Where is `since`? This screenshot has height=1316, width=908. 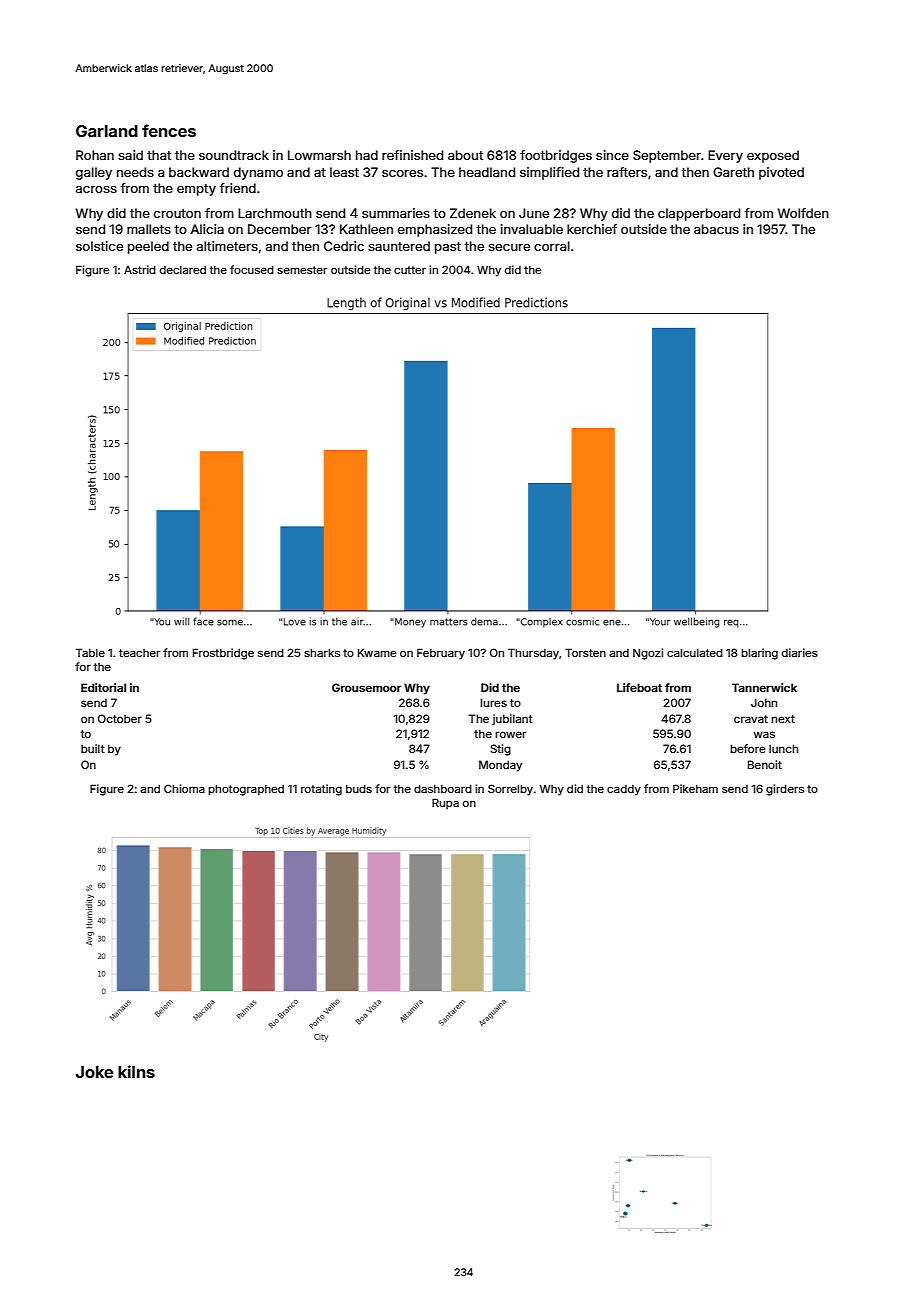 since is located at coordinates (612, 155).
